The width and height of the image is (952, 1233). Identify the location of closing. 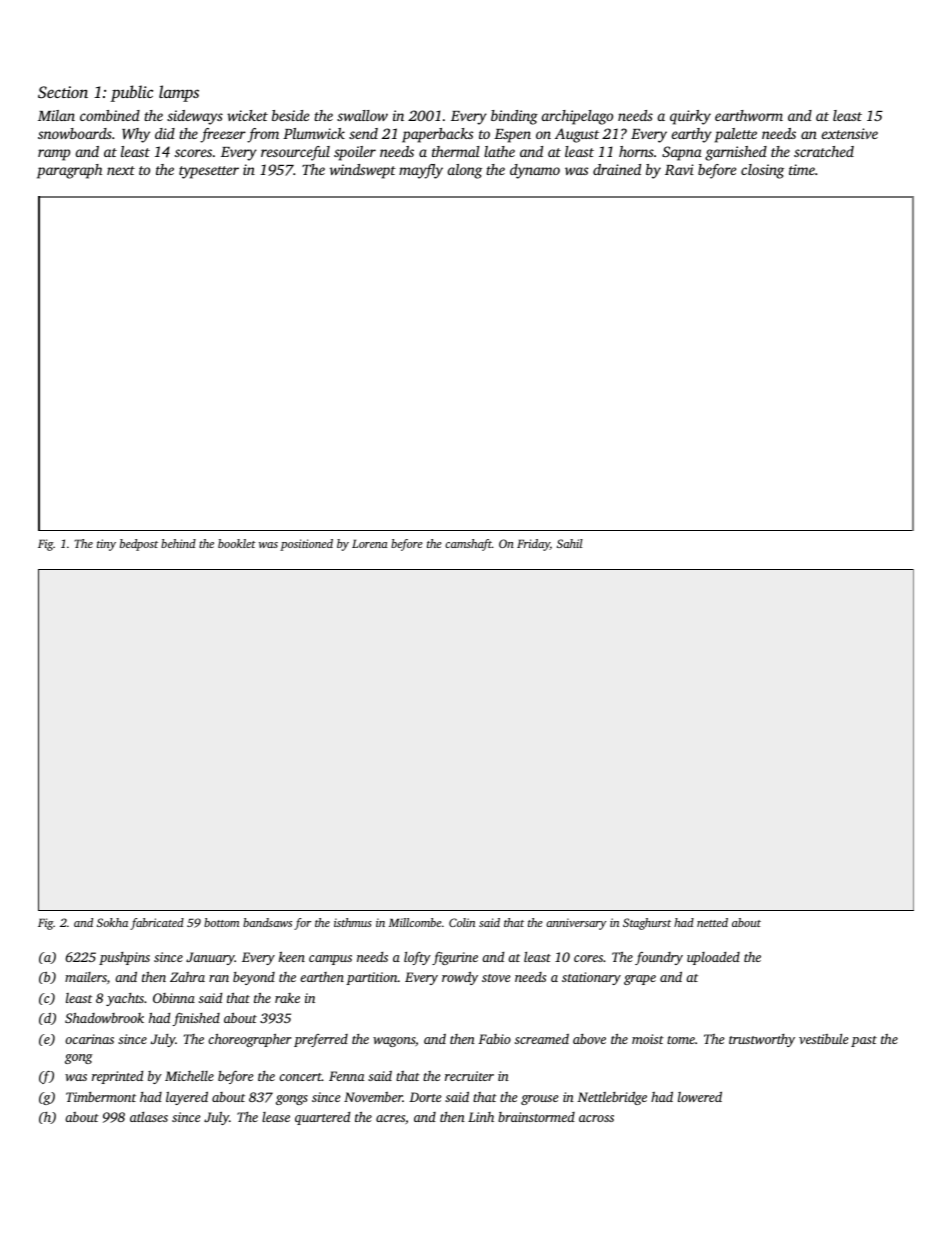
(762, 171).
